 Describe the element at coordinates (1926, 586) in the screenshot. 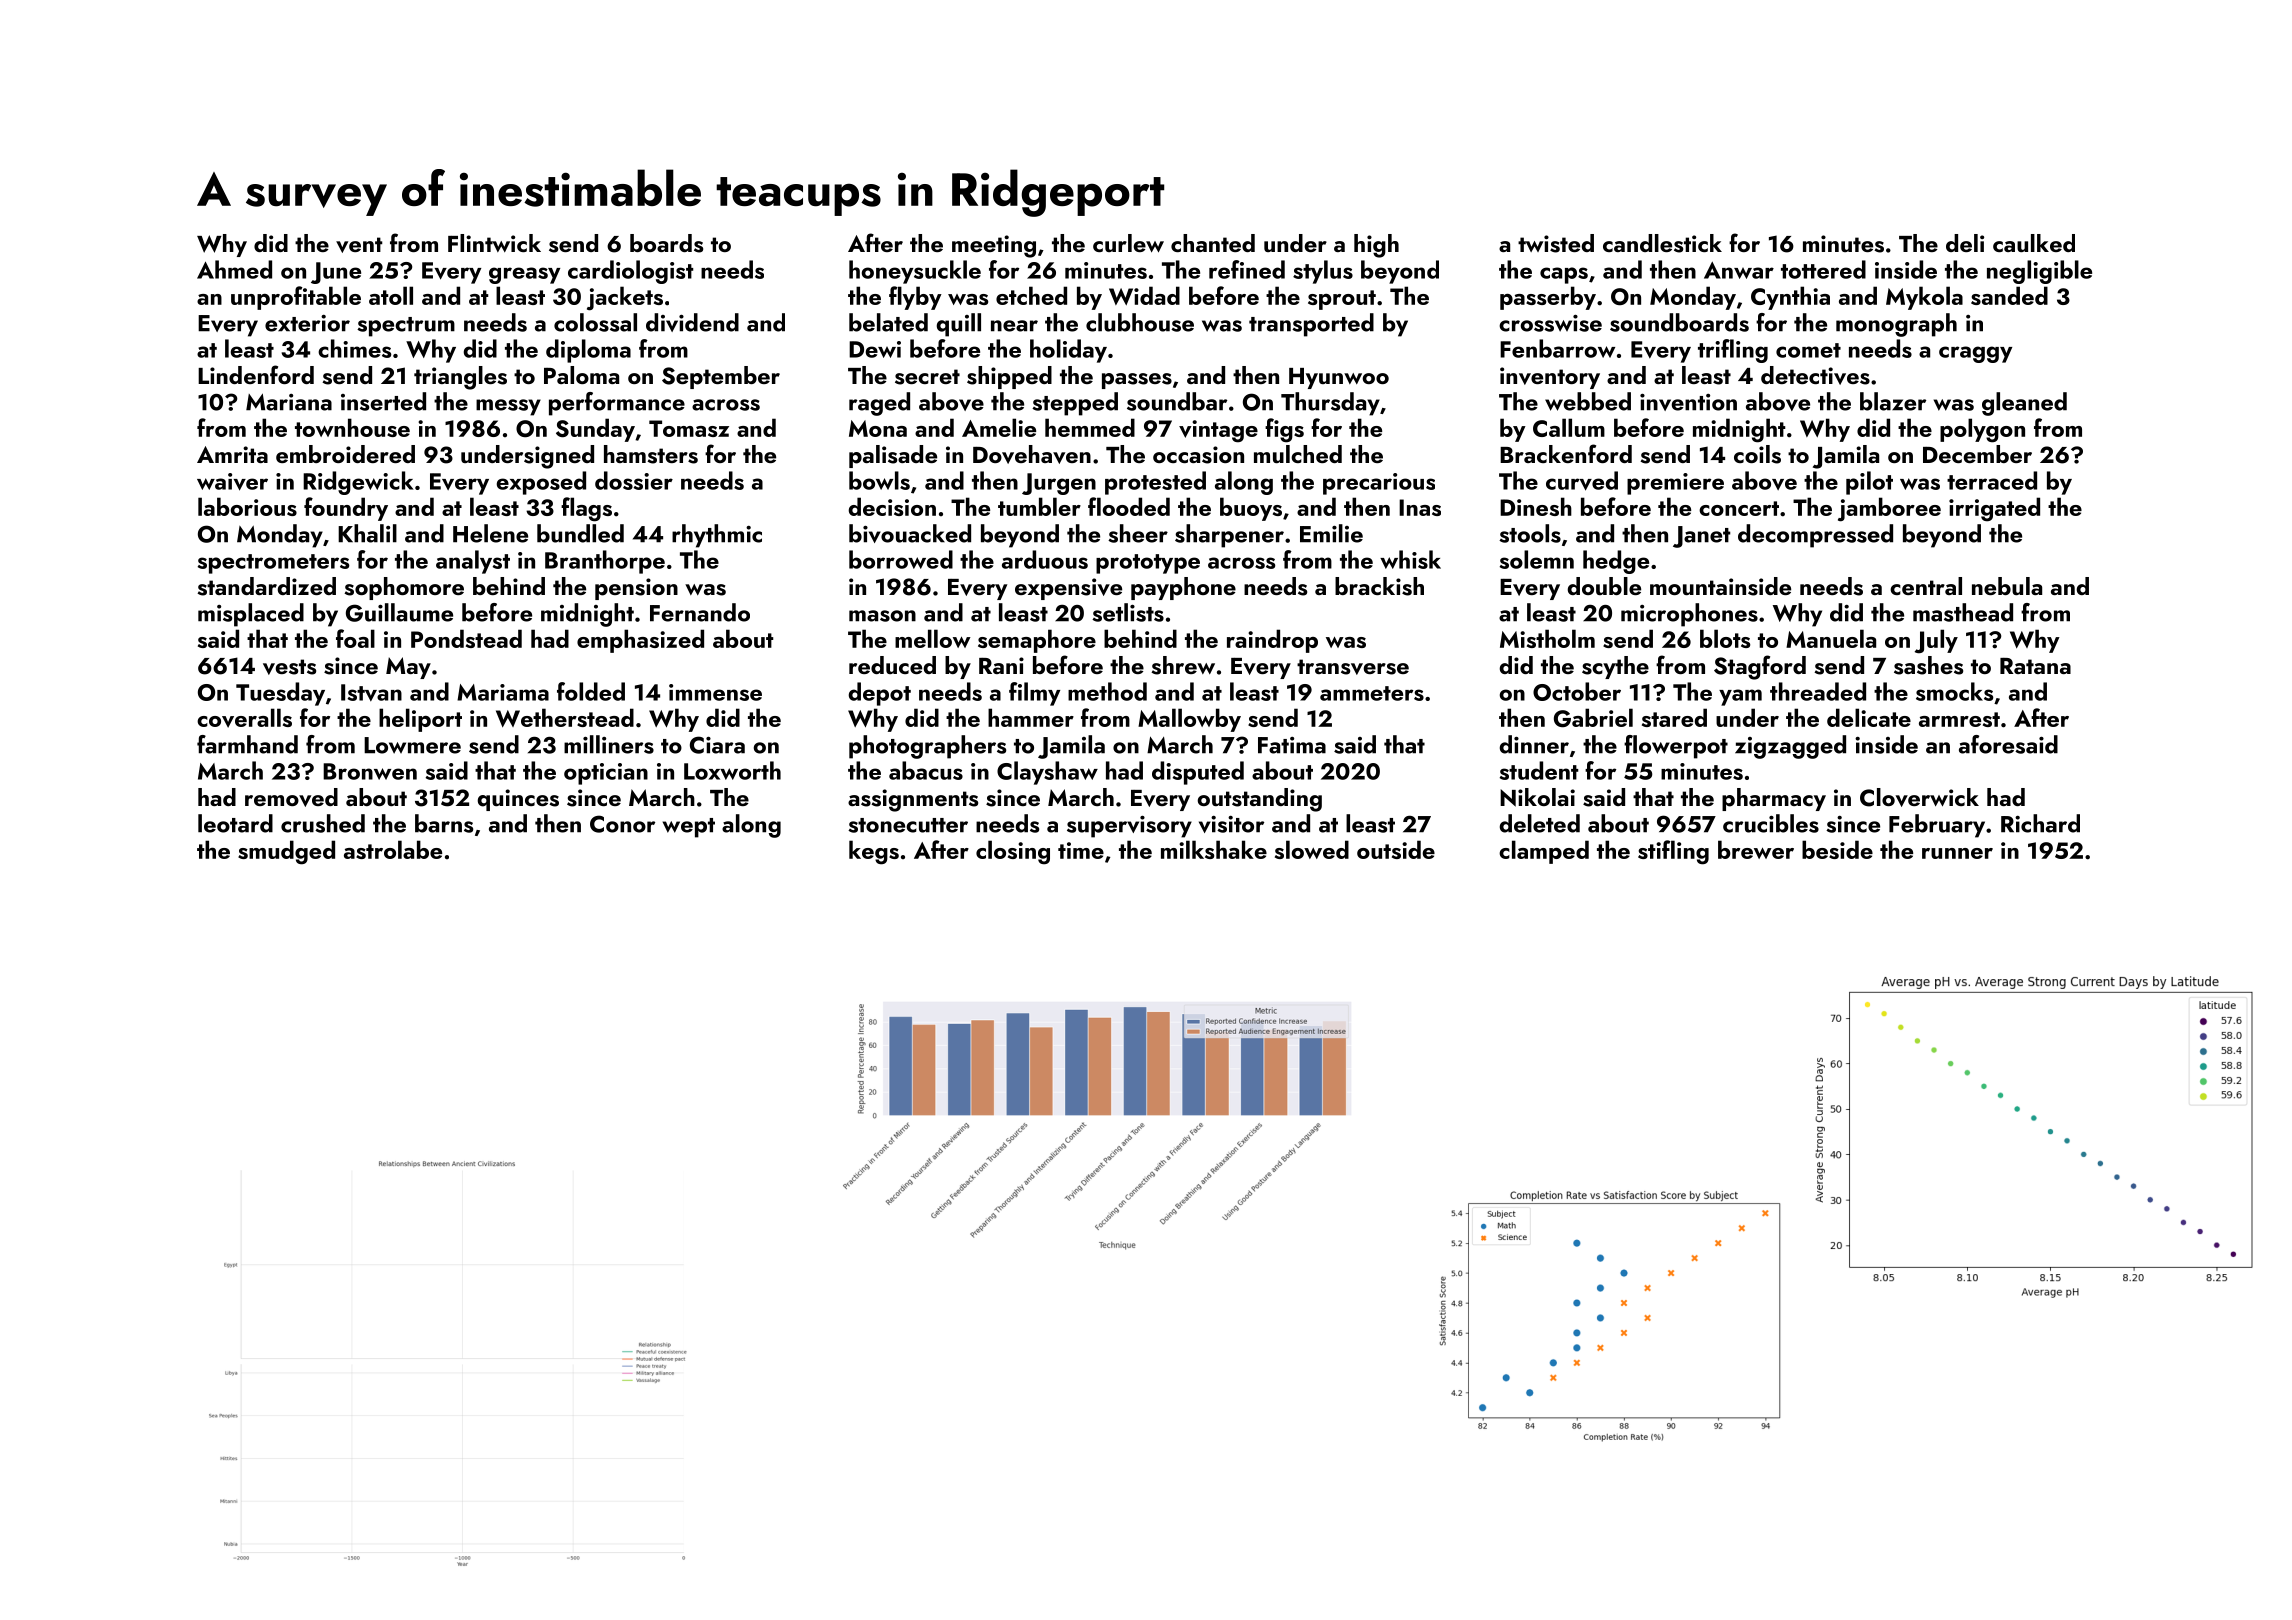

I see `central` at that location.
